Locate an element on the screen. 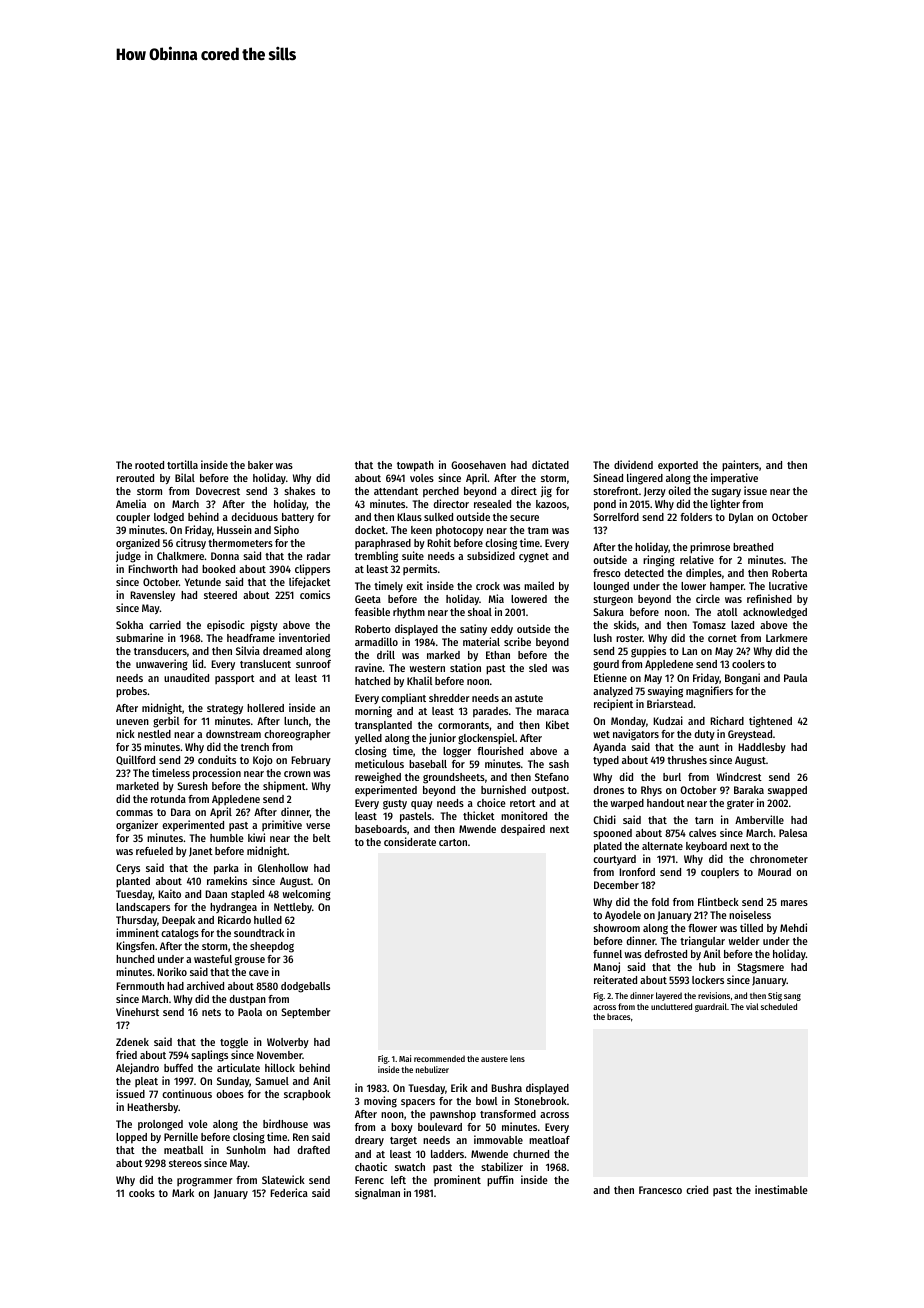 The height and width of the screenshot is (1308, 924). mailed is located at coordinates (539, 585).
